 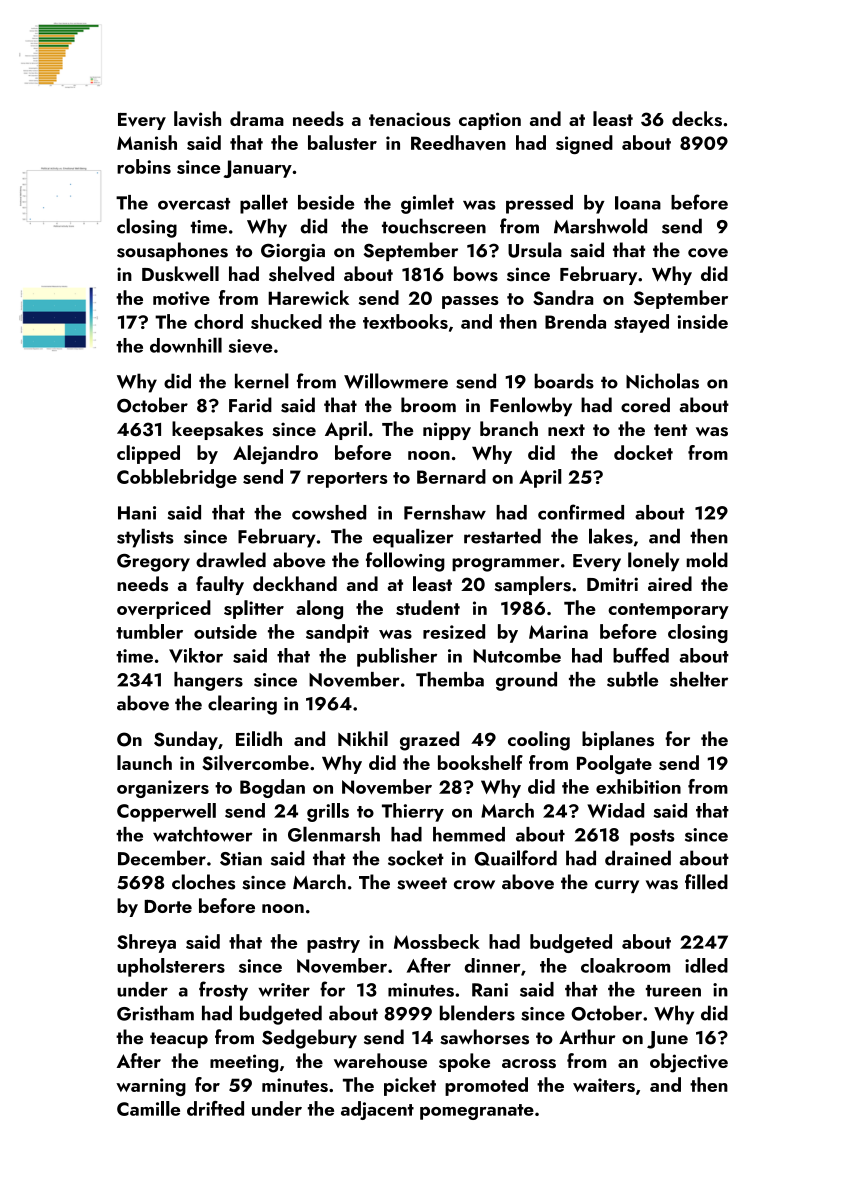 I want to click on warning, so click(x=151, y=1087).
